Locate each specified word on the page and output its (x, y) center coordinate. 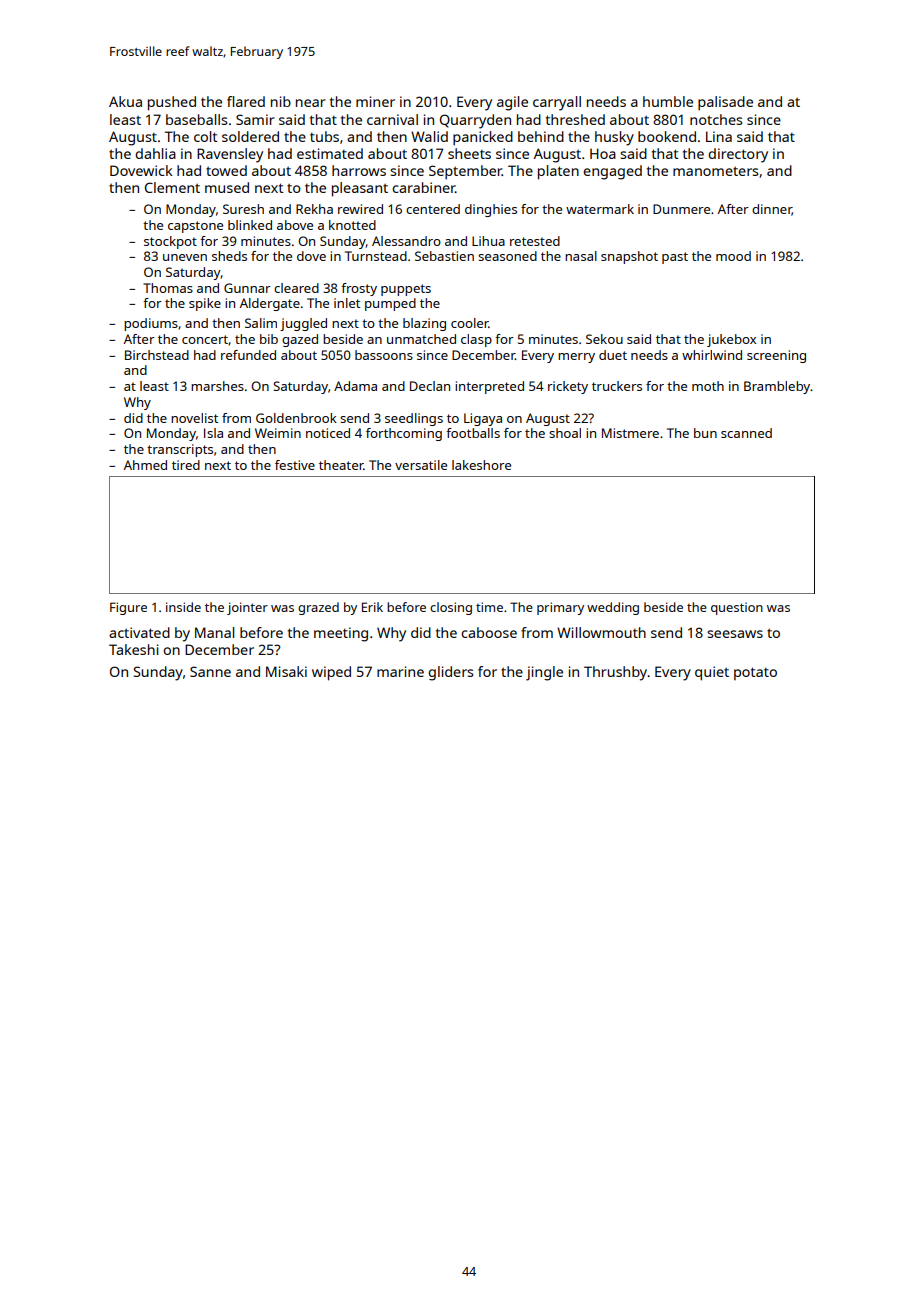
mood (733, 256)
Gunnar (247, 288)
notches (716, 119)
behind (541, 136)
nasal (581, 256)
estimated (330, 153)
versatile (421, 465)
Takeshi (133, 649)
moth (708, 386)
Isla (213, 433)
